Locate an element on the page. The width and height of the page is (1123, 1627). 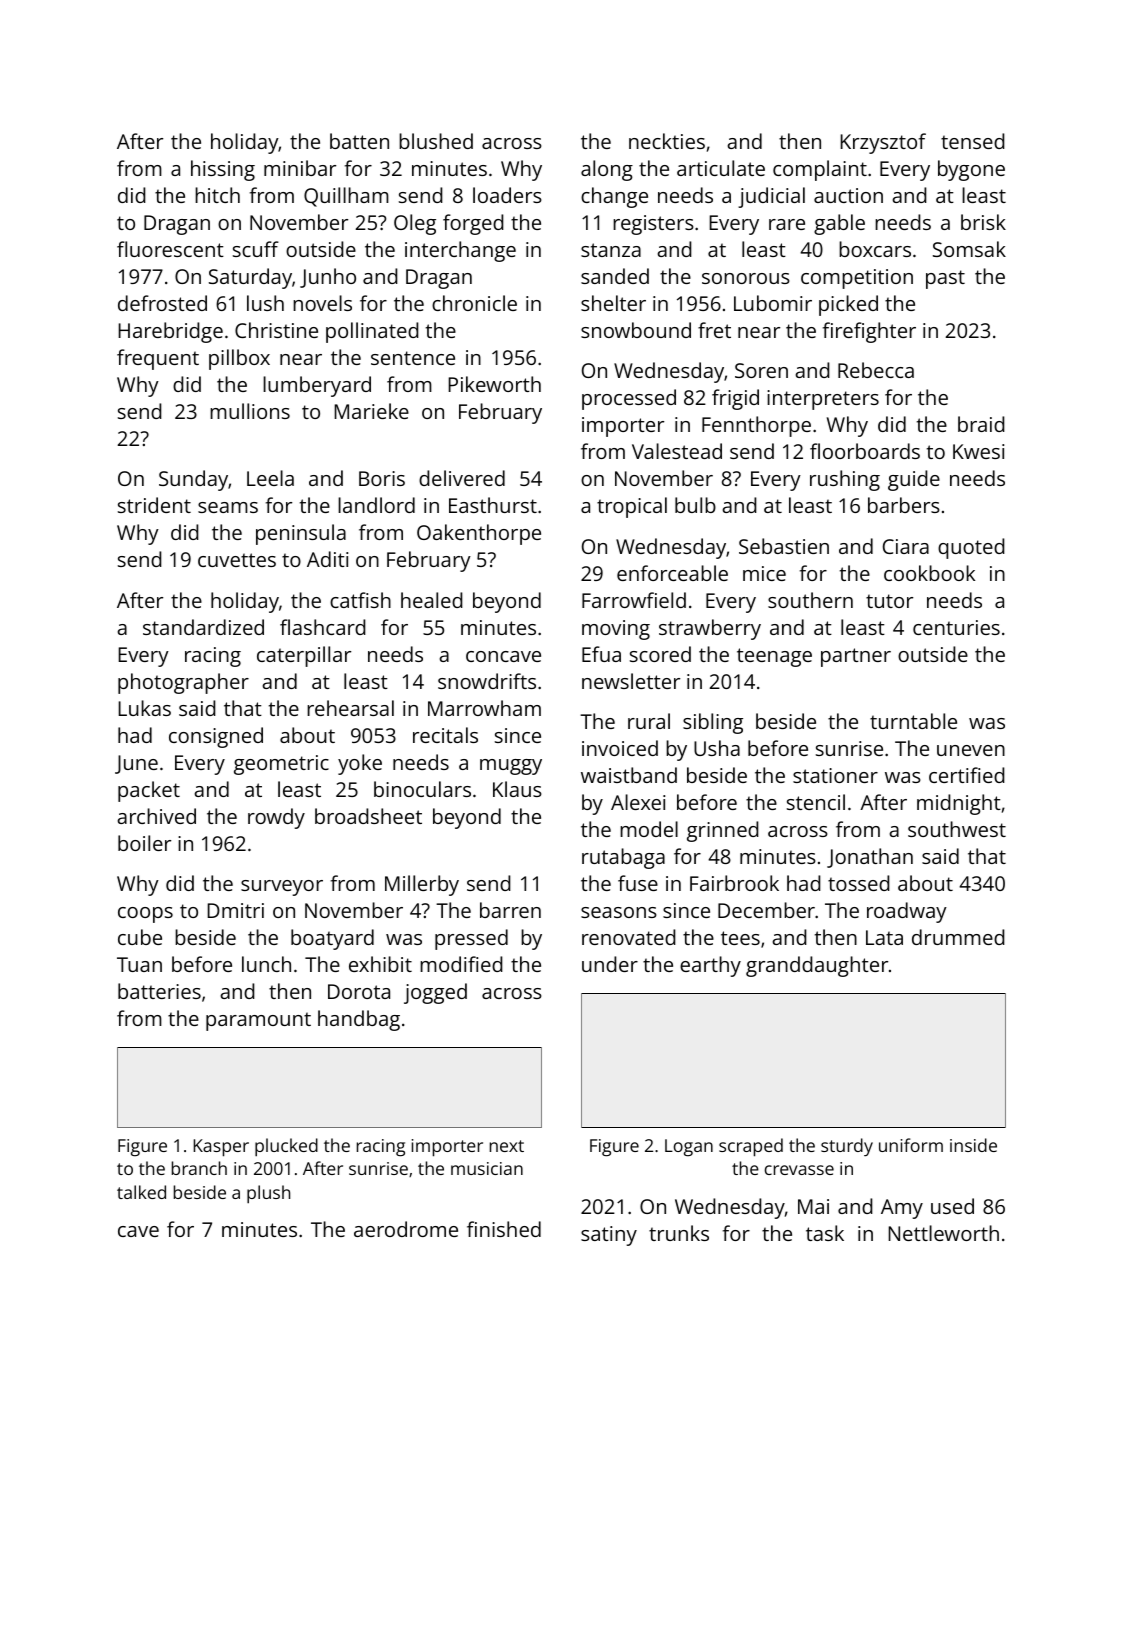
stencil is located at coordinates (816, 802).
